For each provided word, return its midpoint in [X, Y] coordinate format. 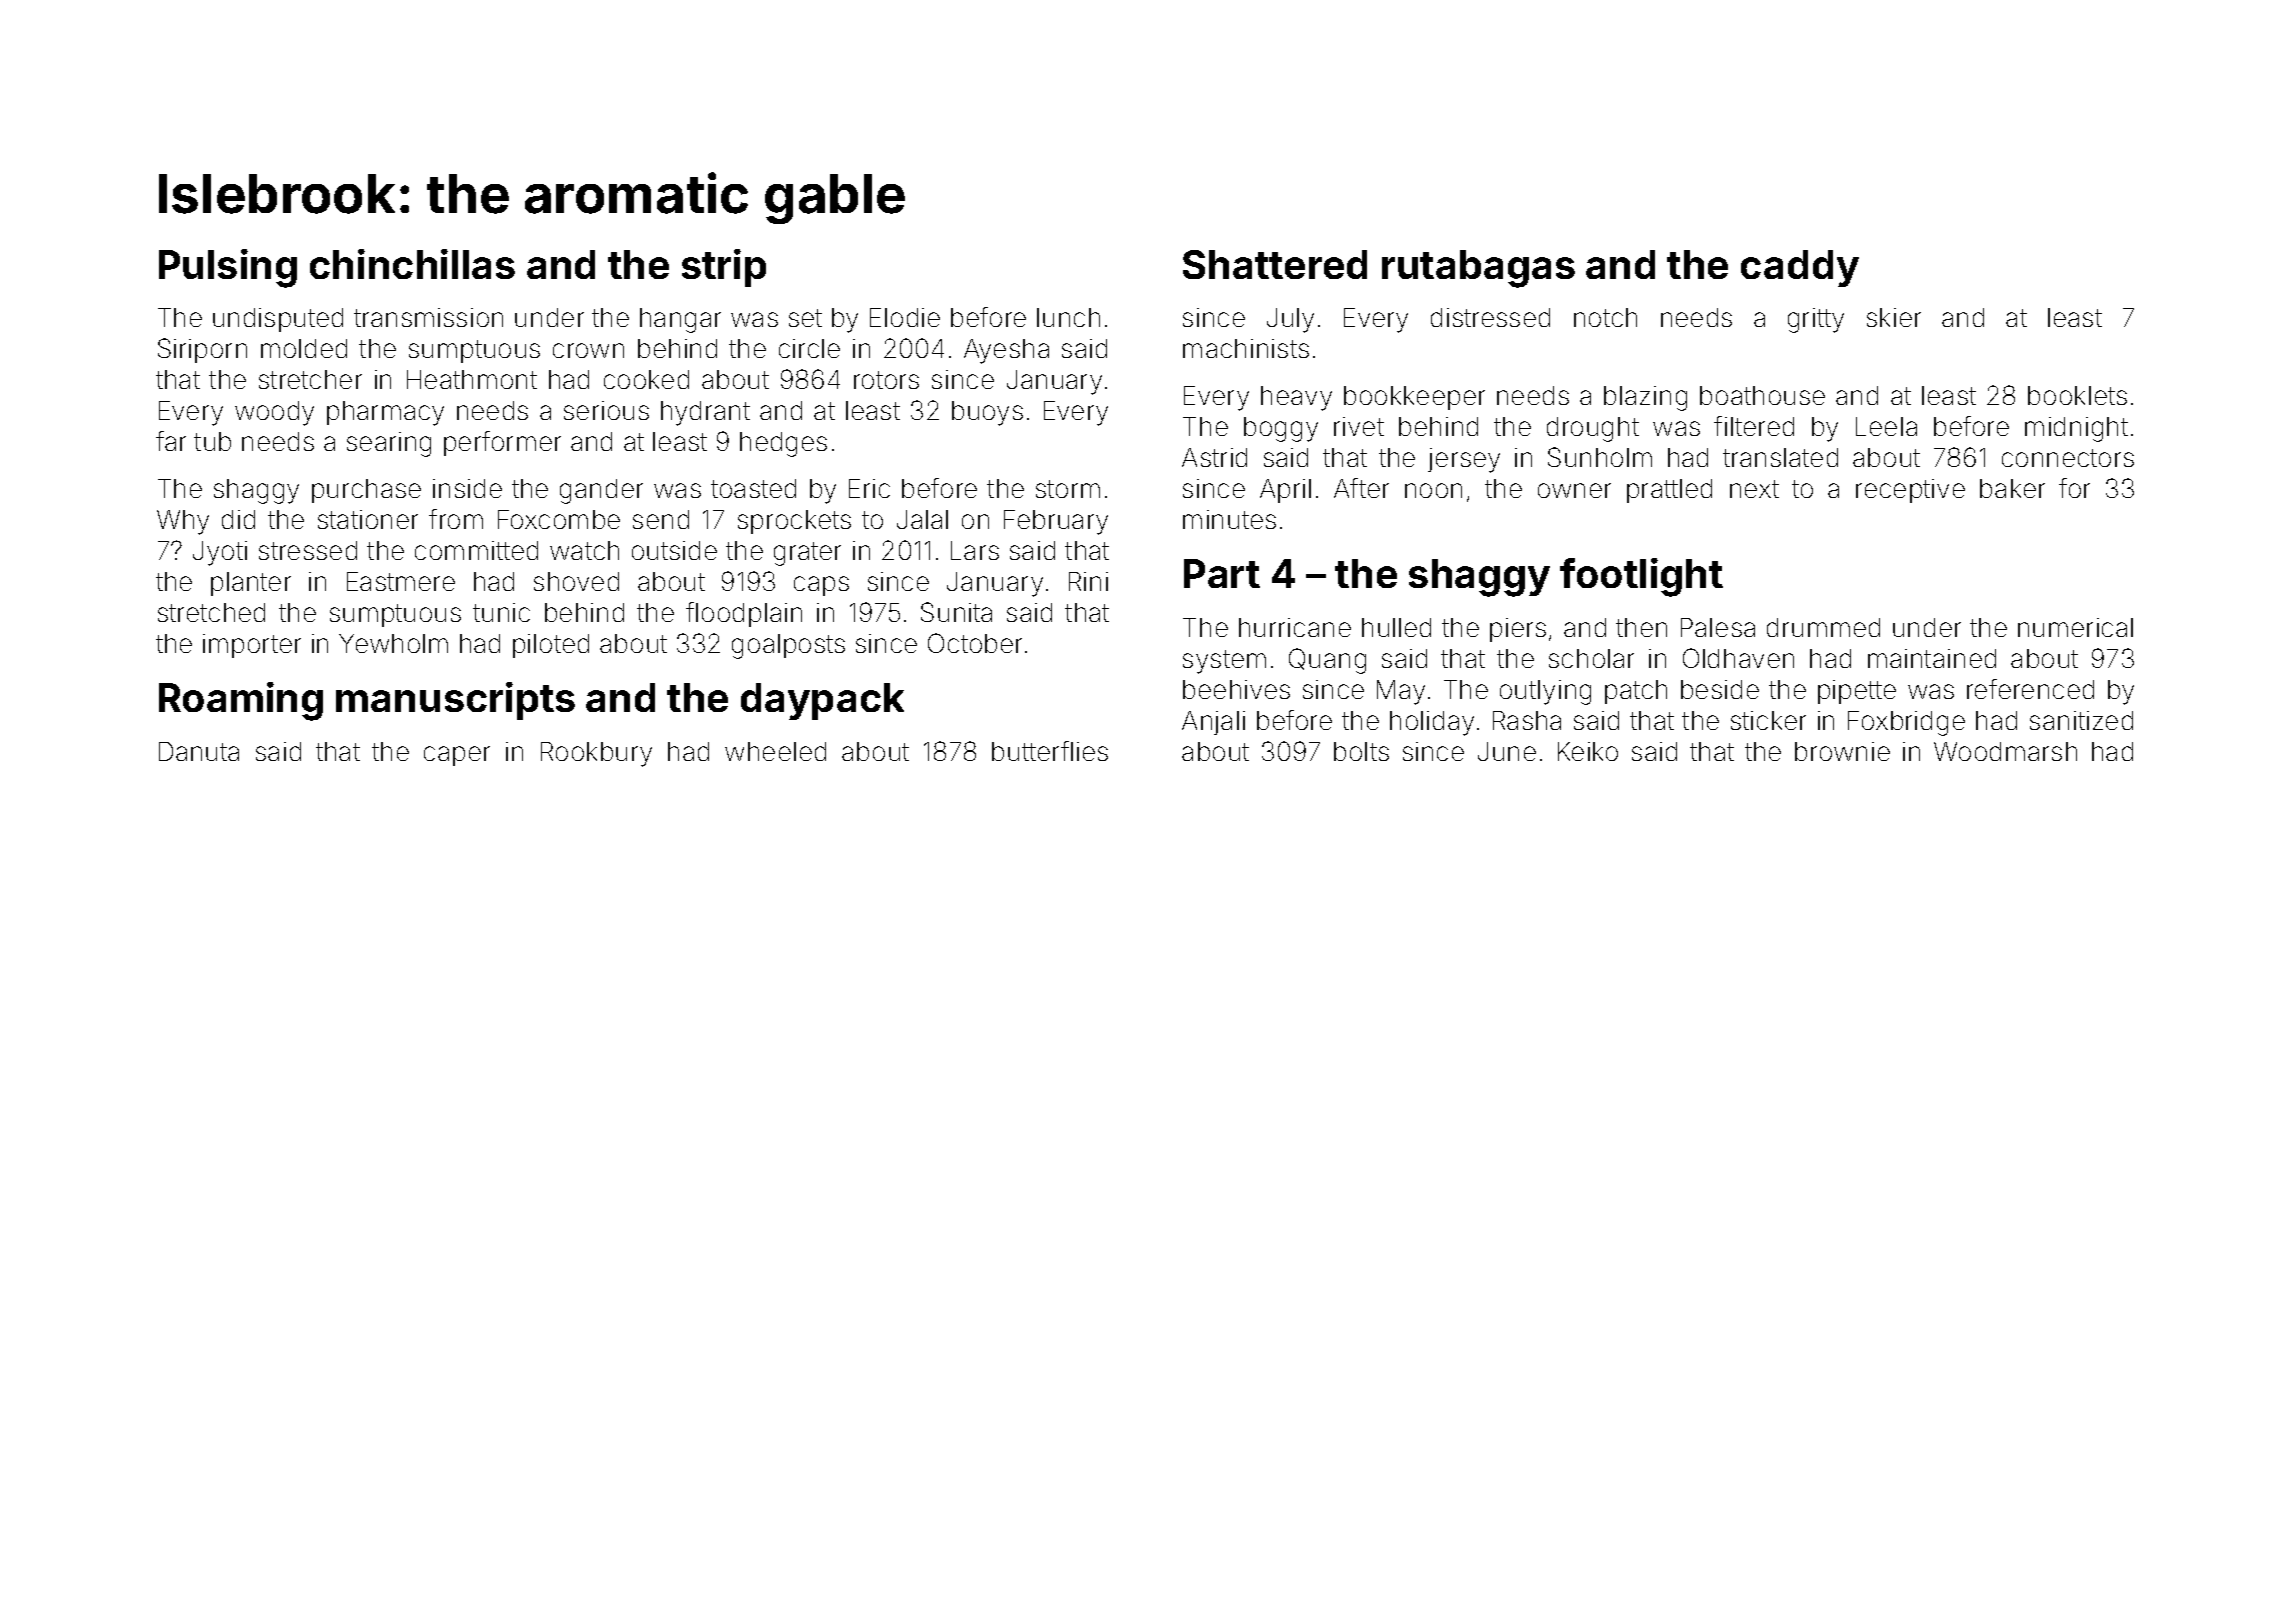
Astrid [1214, 457]
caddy [1800, 268]
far [171, 441]
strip [724, 268]
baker [2012, 488]
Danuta [199, 751]
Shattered [1275, 264]
